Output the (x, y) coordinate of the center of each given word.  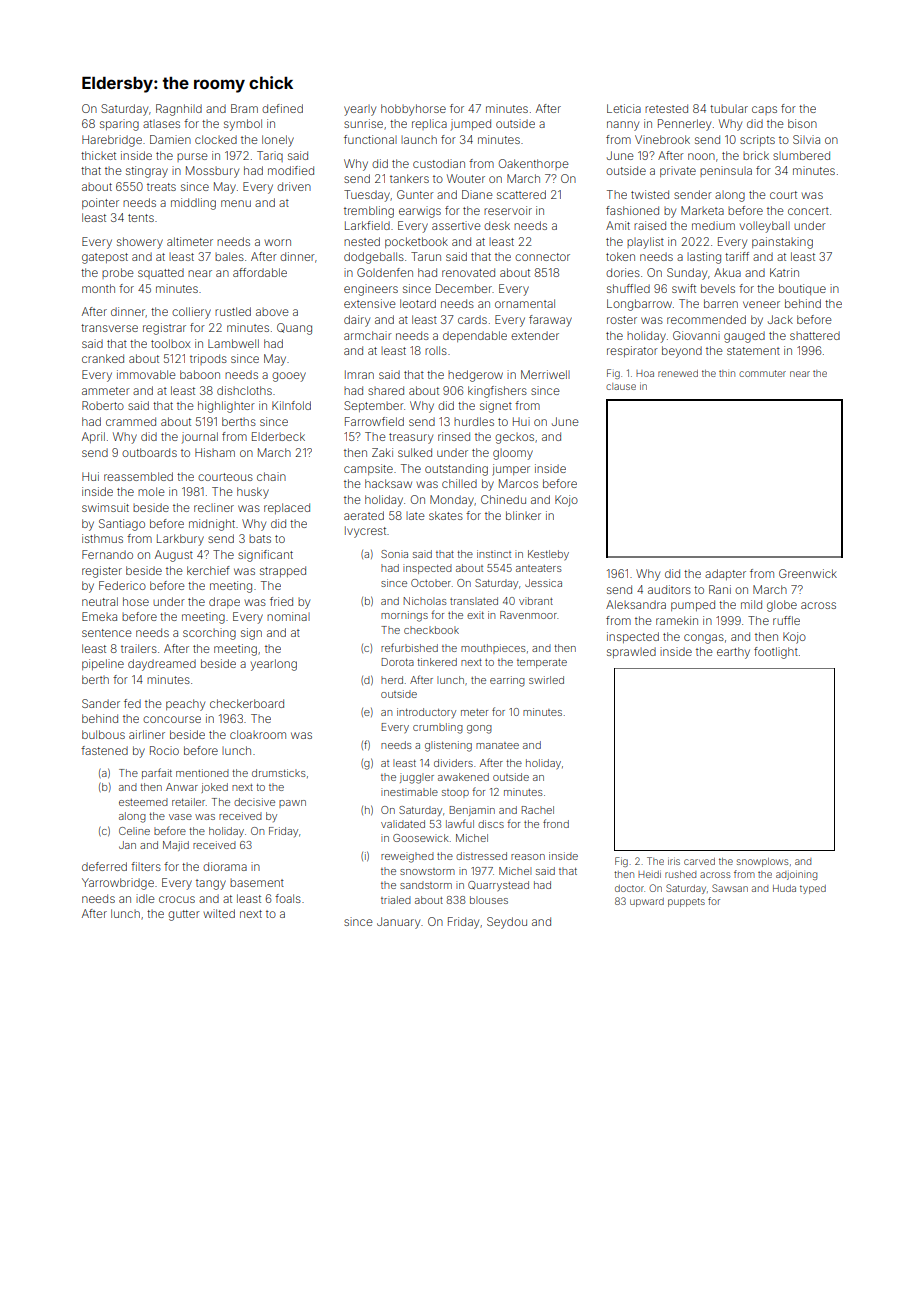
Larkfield (367, 225)
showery (140, 243)
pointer (100, 203)
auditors (669, 589)
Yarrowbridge (118, 884)
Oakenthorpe (533, 164)
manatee (497, 745)
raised (650, 225)
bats (260, 539)
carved (699, 861)
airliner (147, 734)
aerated (364, 515)
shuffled (628, 288)
